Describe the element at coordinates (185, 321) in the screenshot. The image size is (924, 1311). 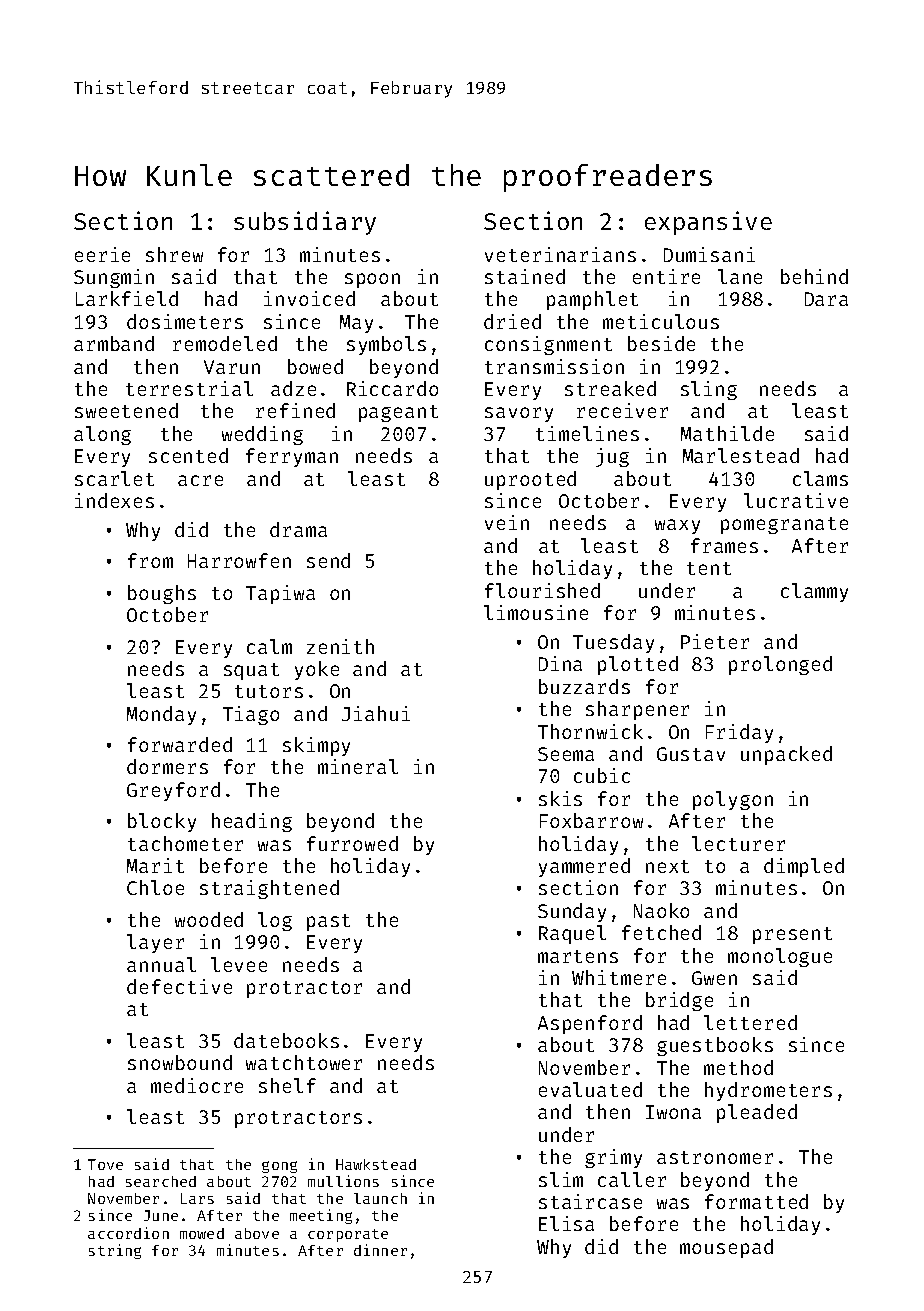
I see `dosimeters` at that location.
